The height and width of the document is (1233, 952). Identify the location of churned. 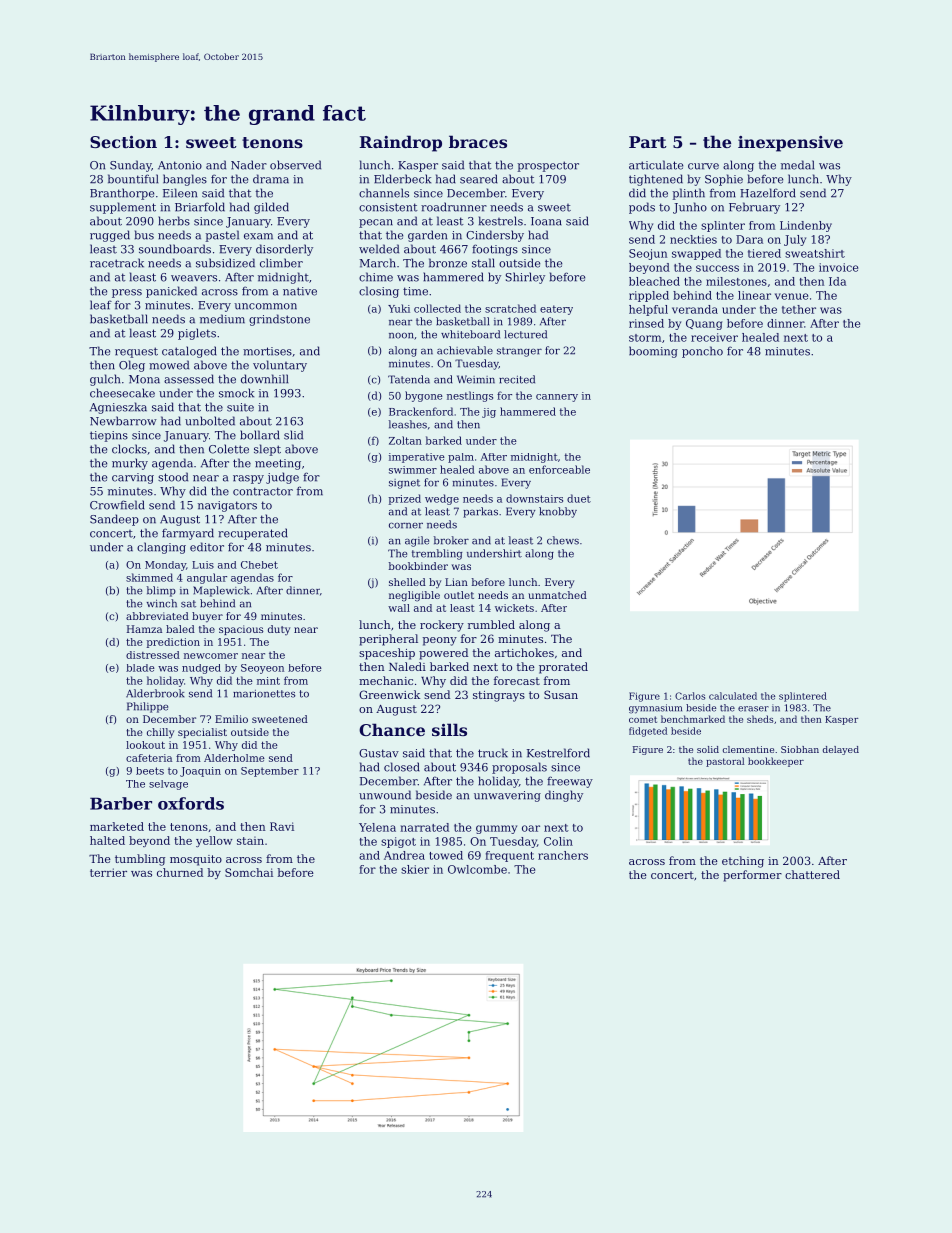
(180, 872).
